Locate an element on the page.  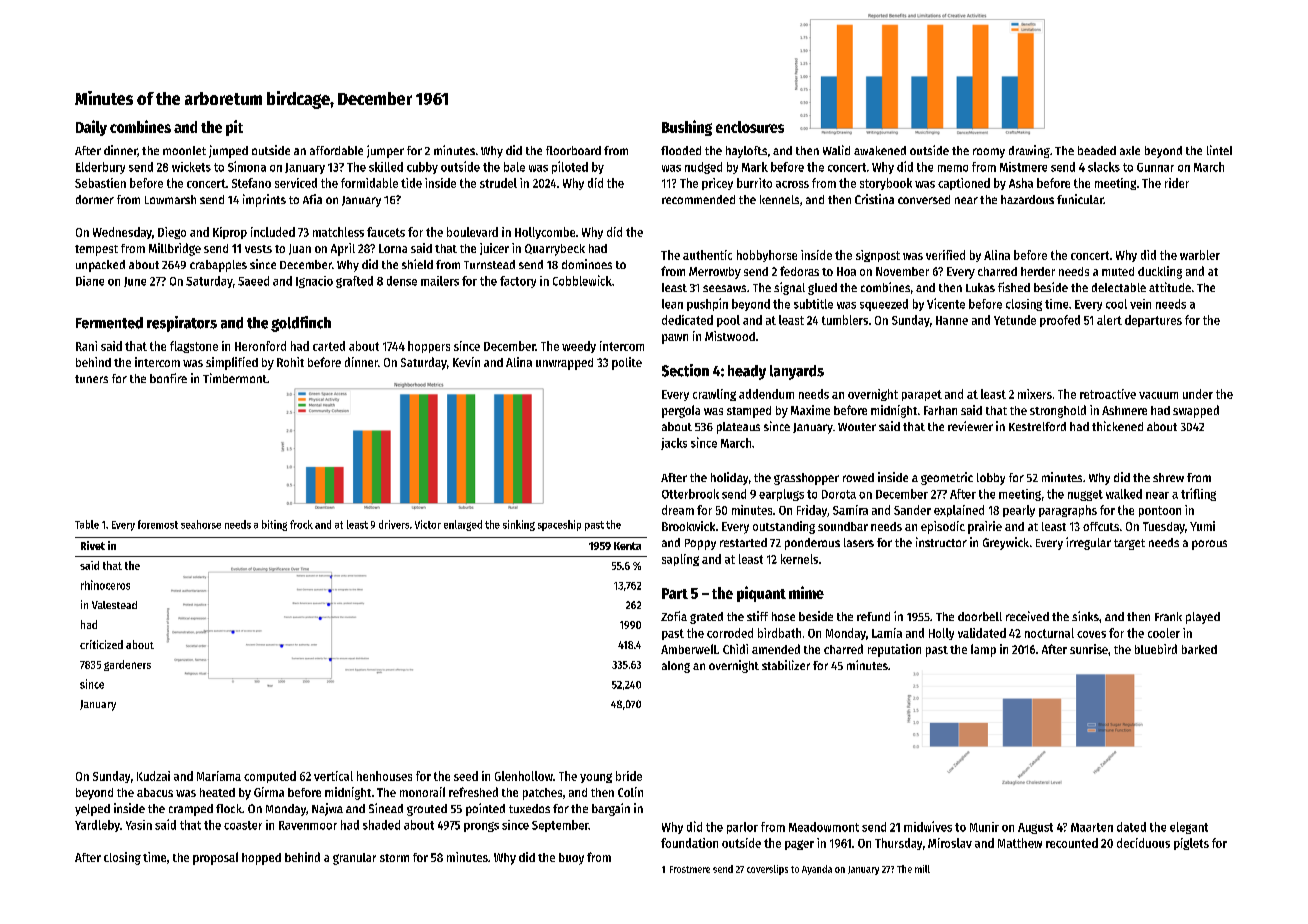
Hoa is located at coordinates (846, 271).
